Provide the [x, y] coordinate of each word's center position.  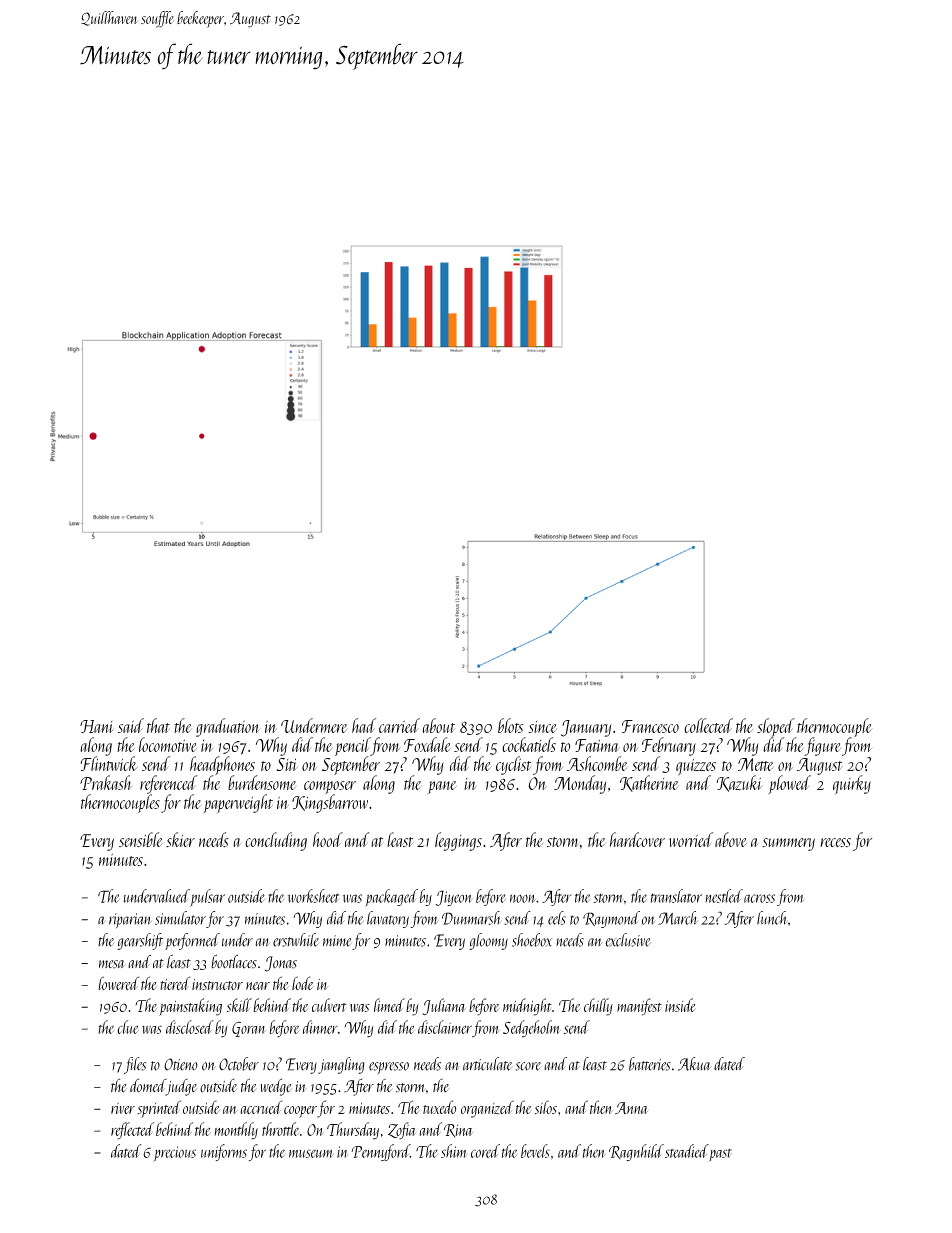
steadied [687, 1151]
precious [175, 1153]
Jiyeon [453, 898]
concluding [276, 841]
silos [545, 1107]
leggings [458, 841]
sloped [776, 727]
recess [835, 842]
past [720, 1154]
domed [148, 1085]
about [439, 725]
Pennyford [380, 1152]
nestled [724, 896]
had [364, 725]
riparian [130, 920]
